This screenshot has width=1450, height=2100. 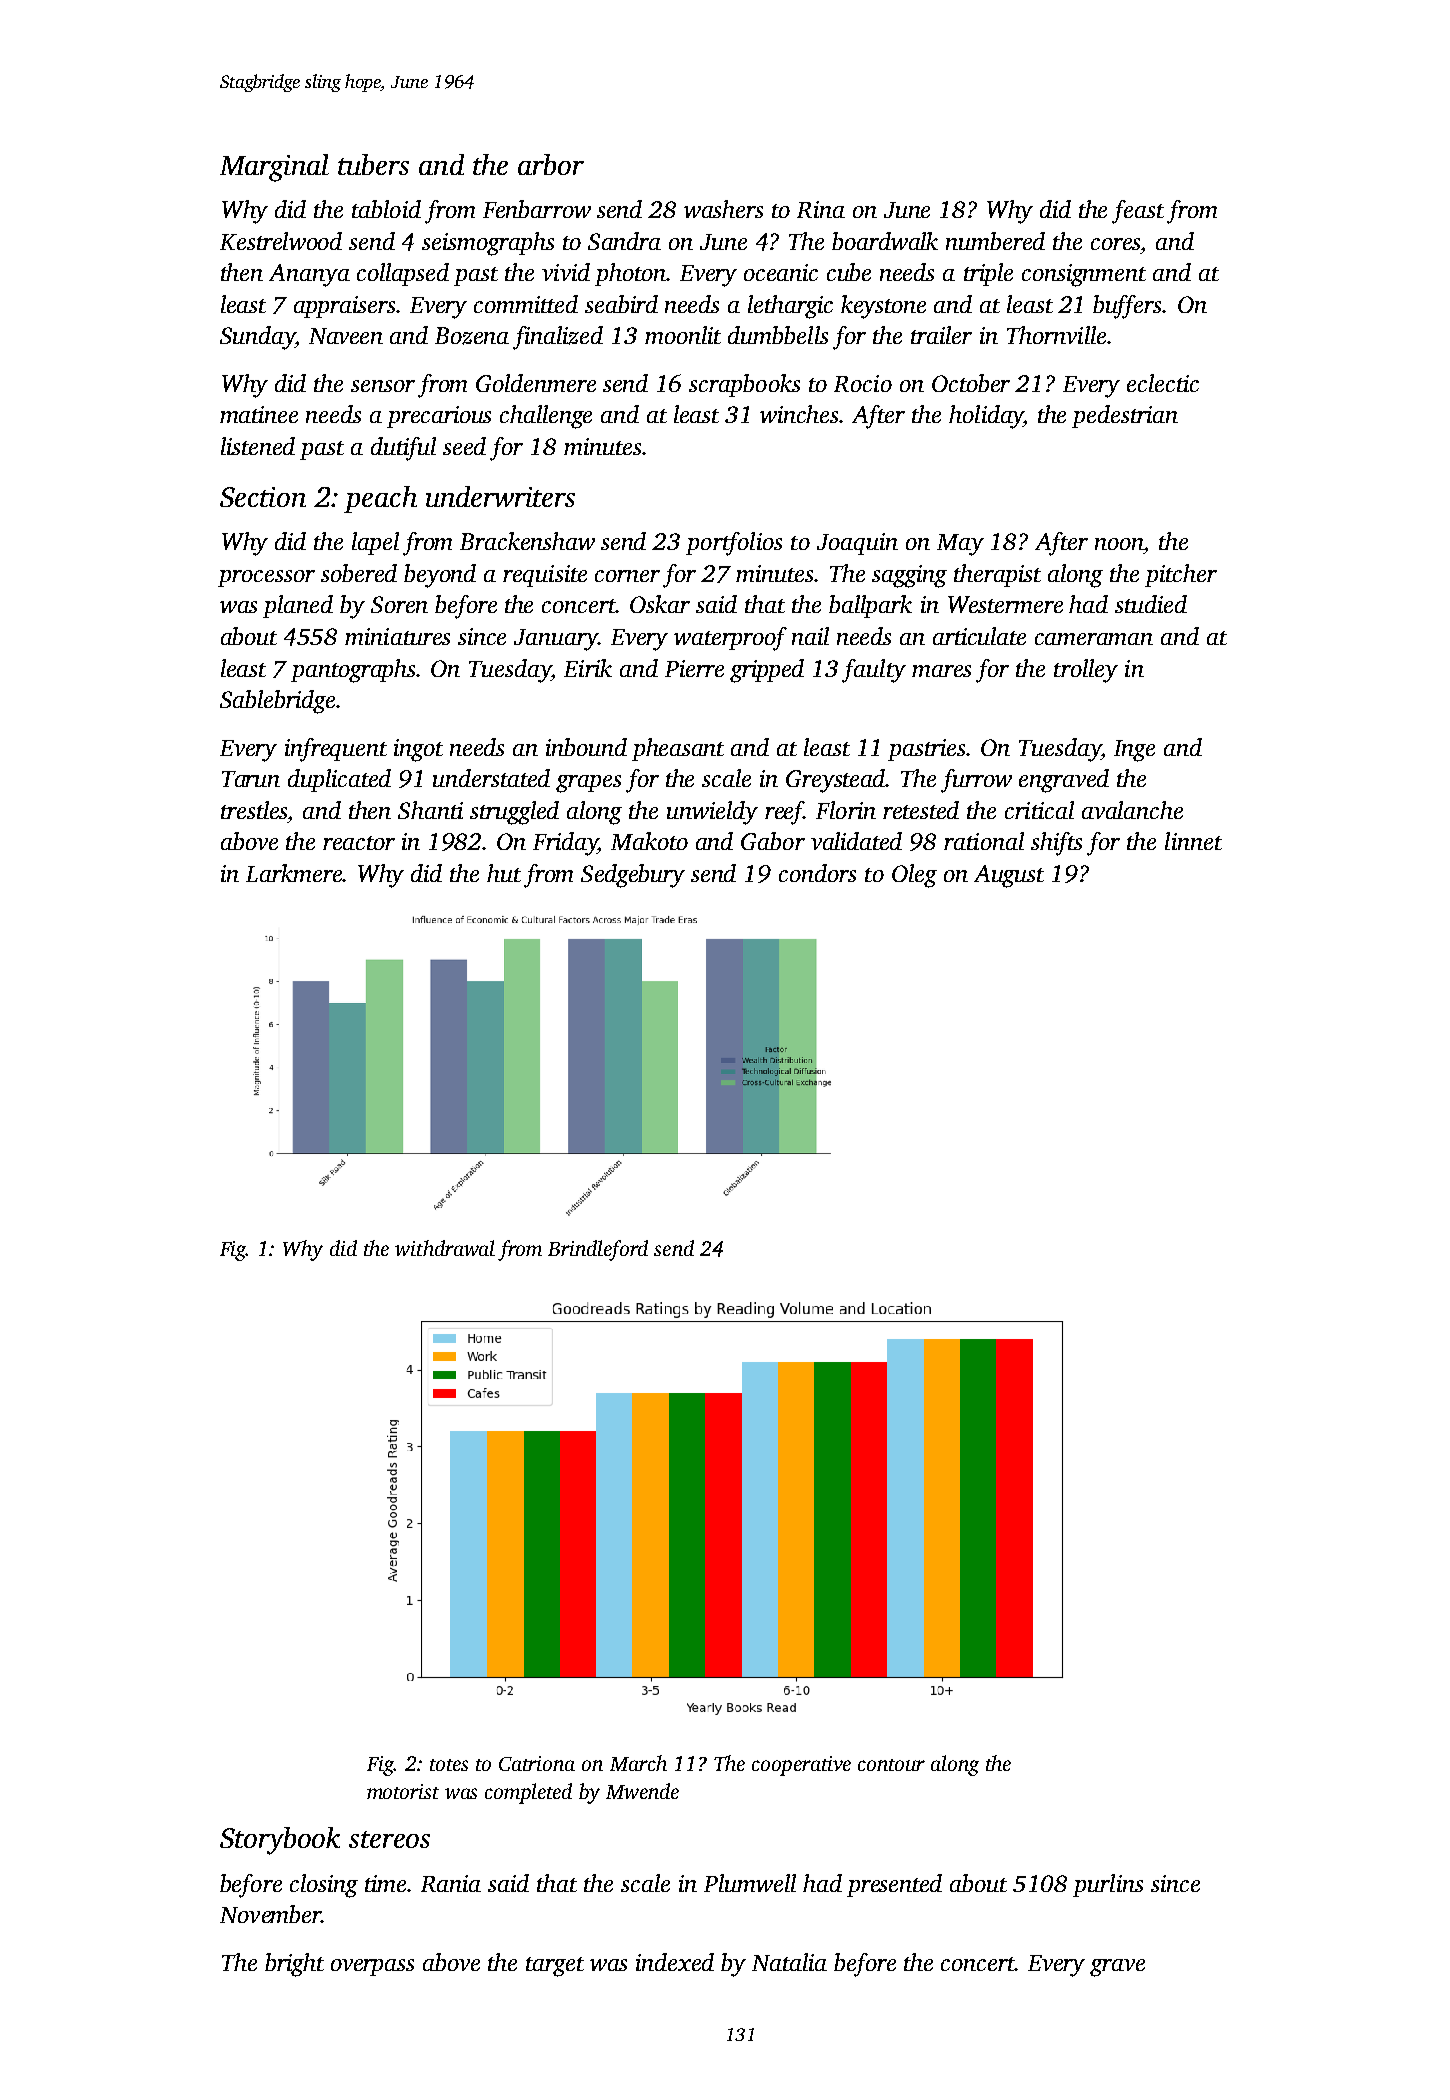 I want to click on Oleg, so click(x=914, y=876).
